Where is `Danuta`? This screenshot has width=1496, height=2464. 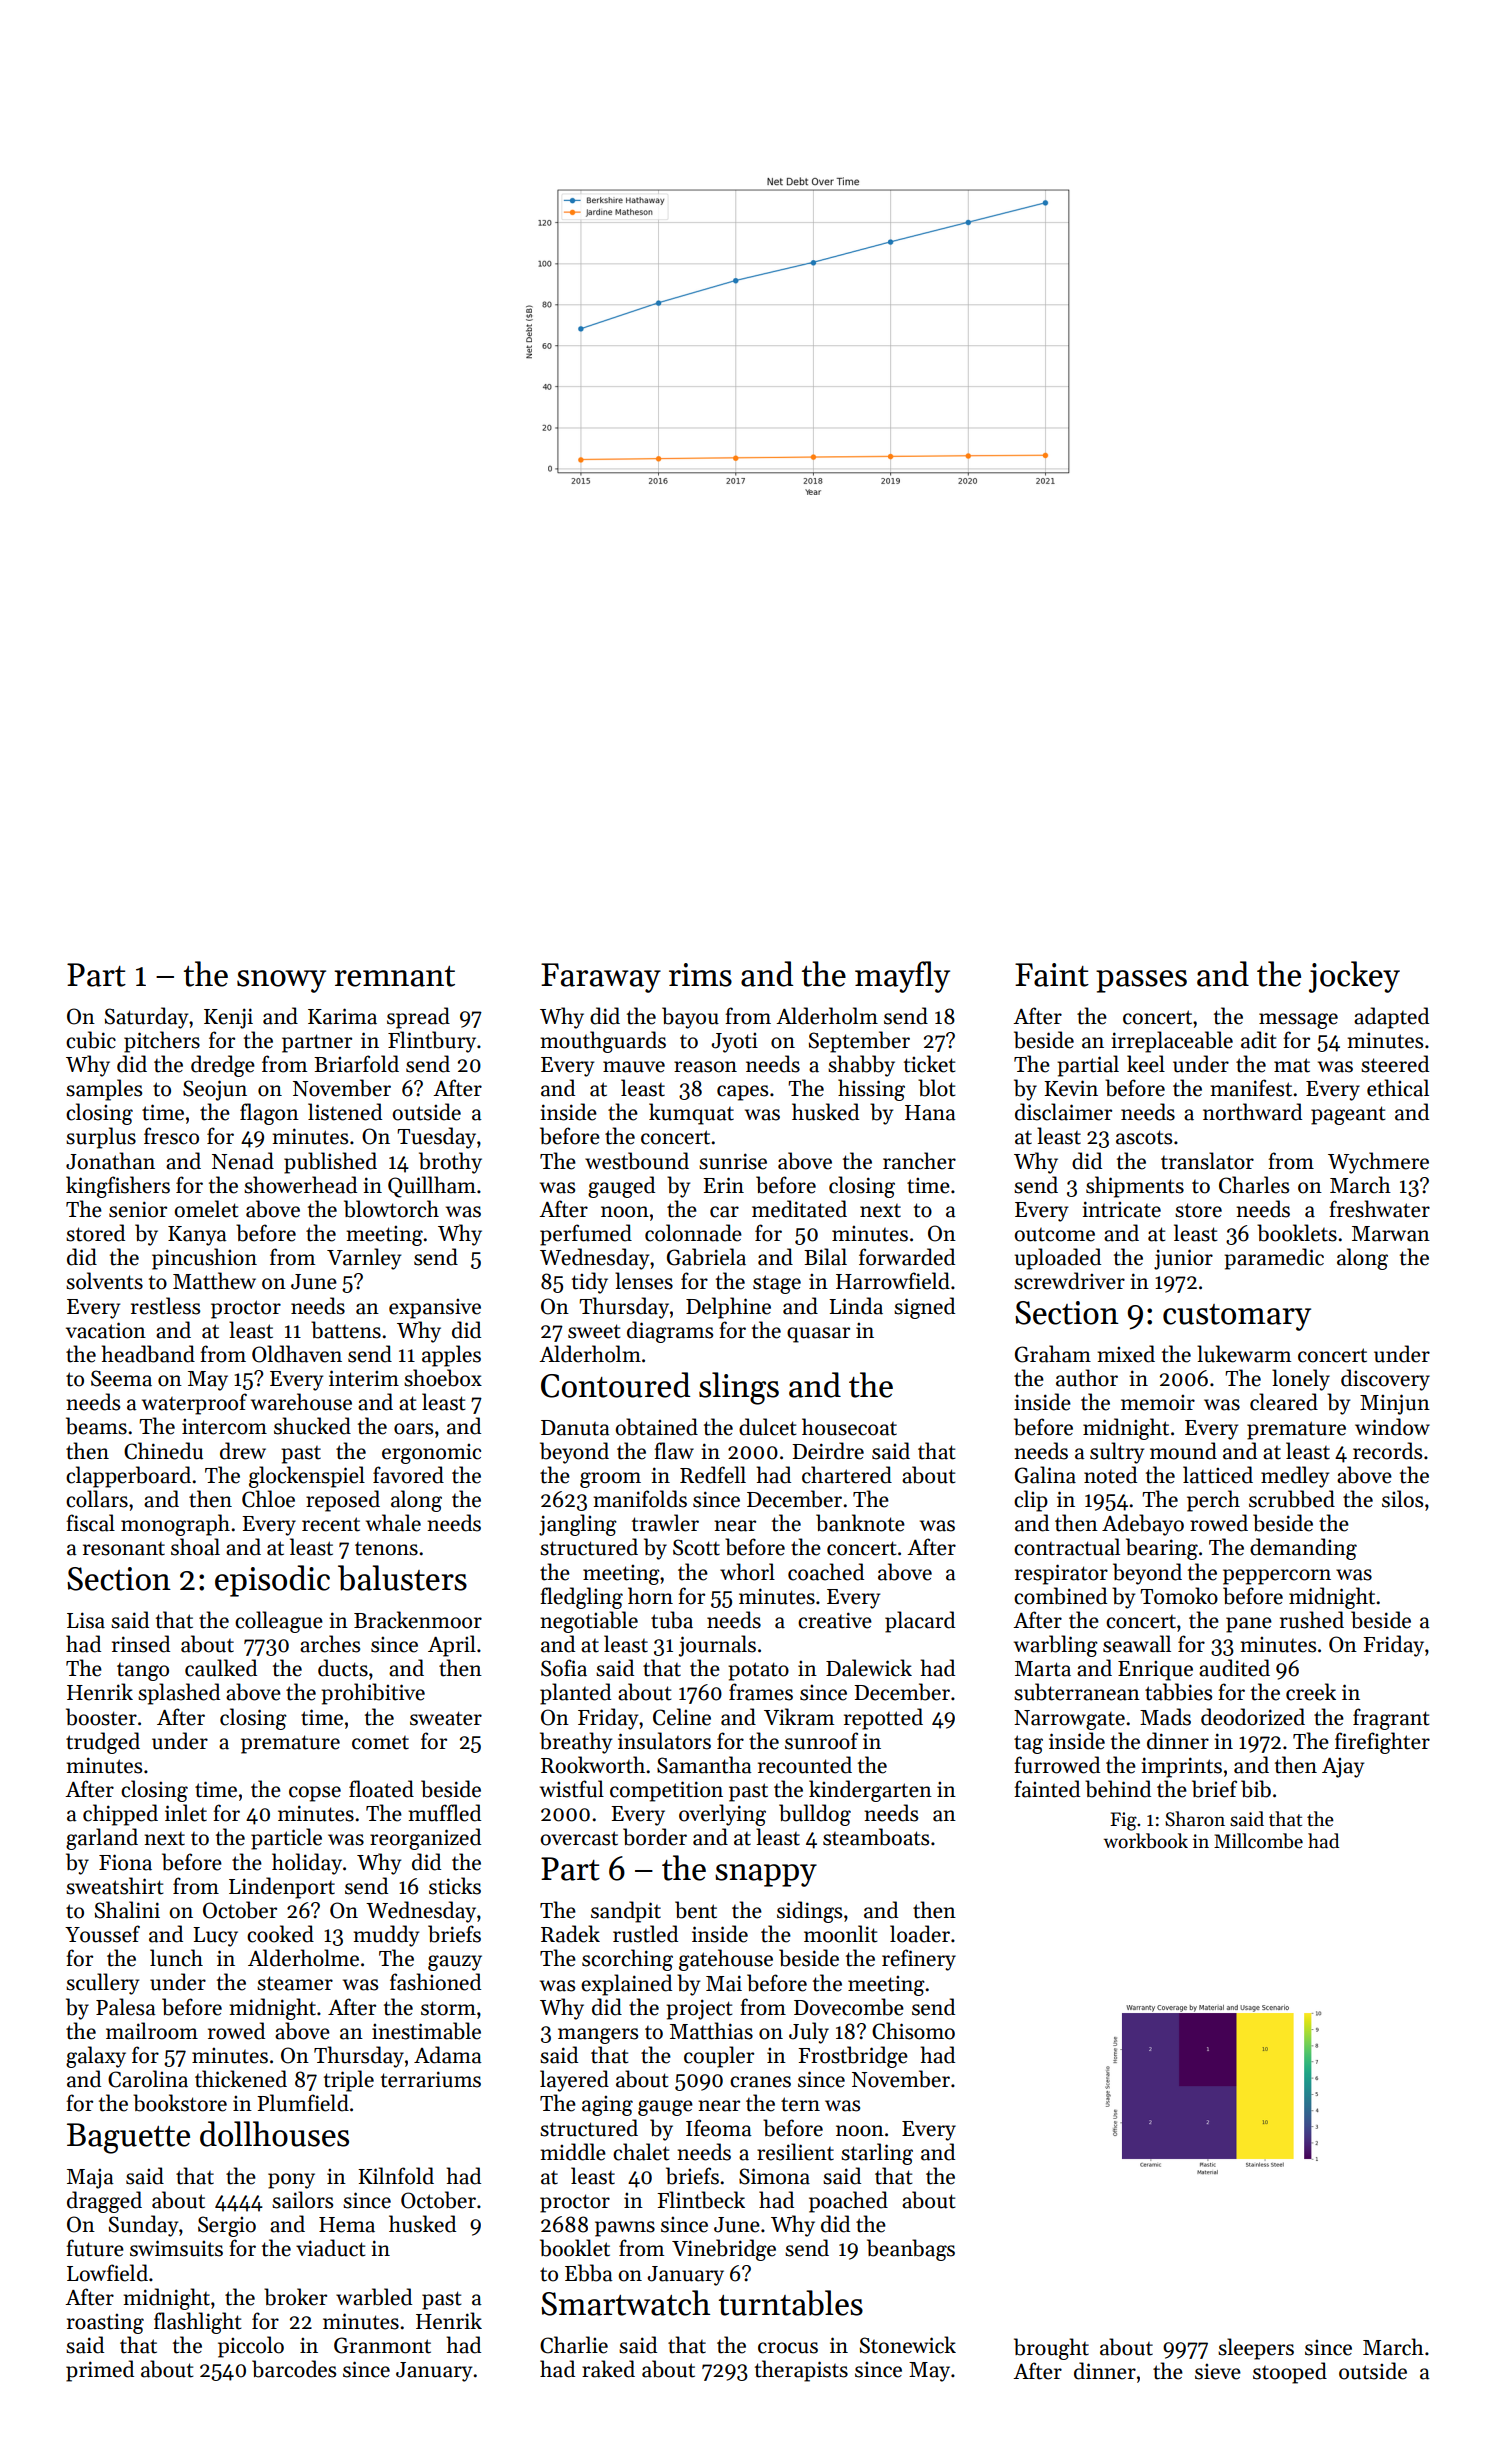
Danuta is located at coordinates (575, 1428).
